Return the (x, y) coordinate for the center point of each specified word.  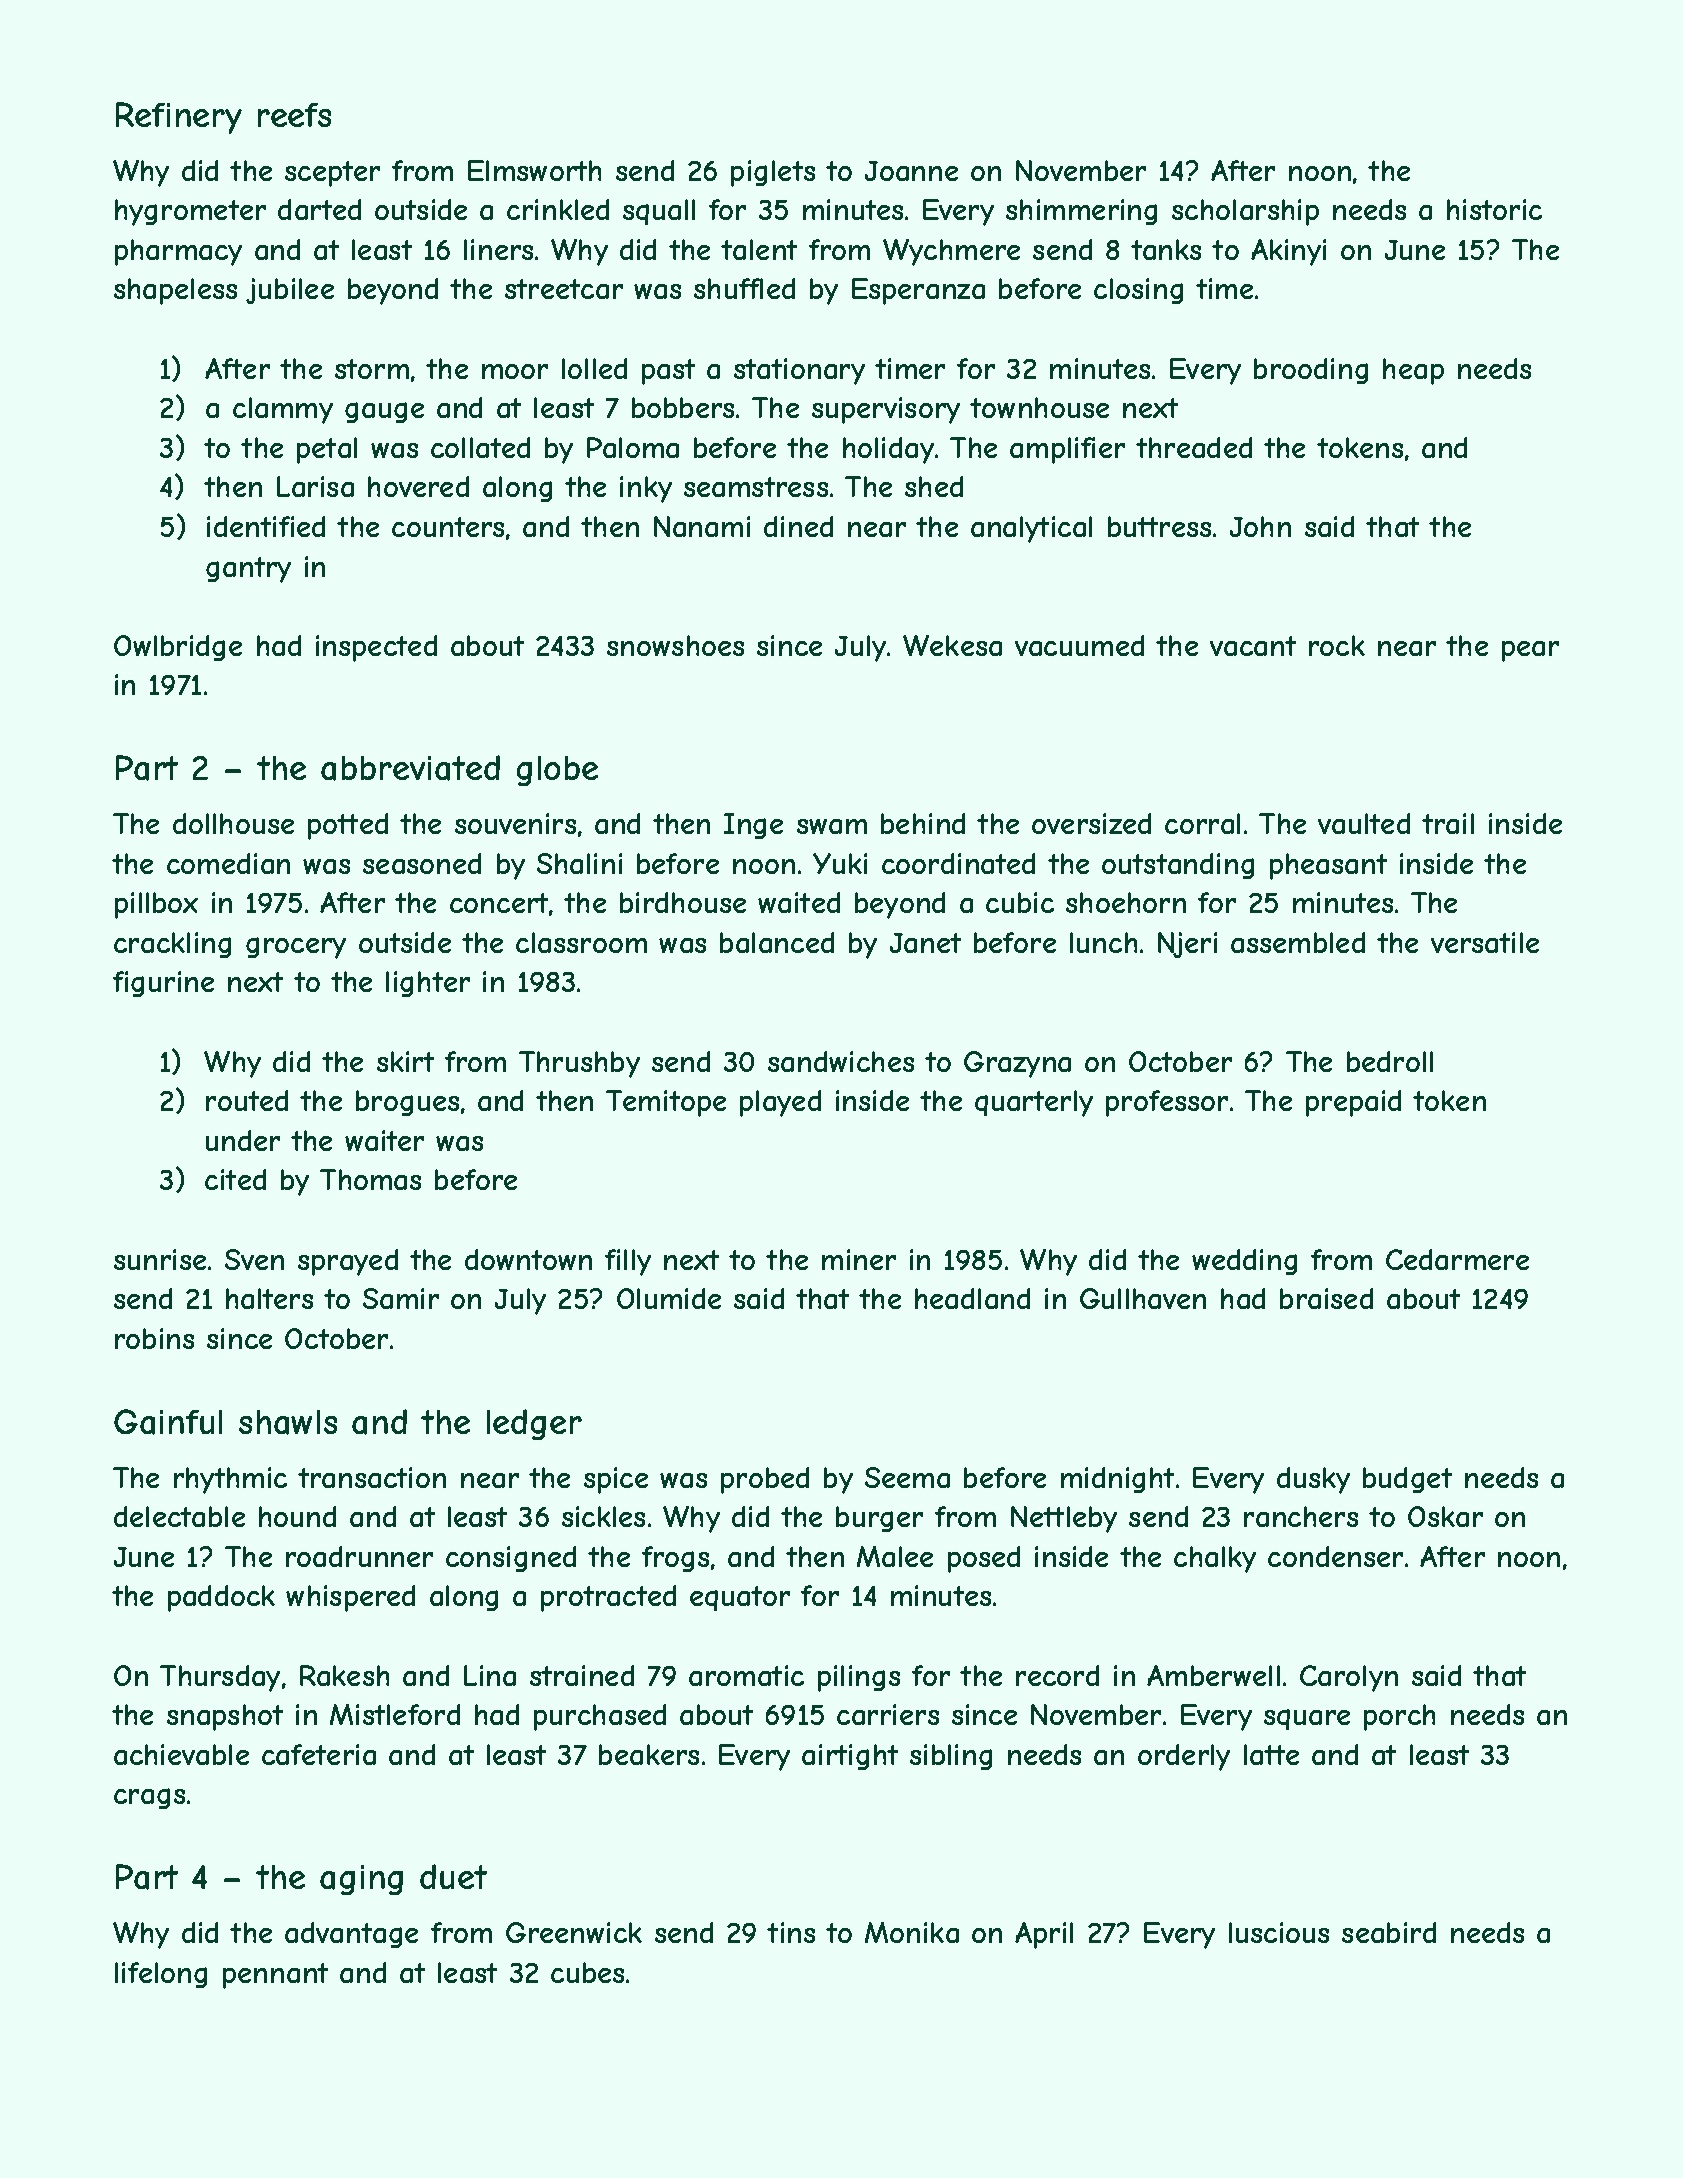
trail (1448, 823)
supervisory (886, 410)
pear (1530, 651)
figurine (163, 984)
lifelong (161, 1975)
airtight (850, 1757)
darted (319, 209)
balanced (777, 942)
